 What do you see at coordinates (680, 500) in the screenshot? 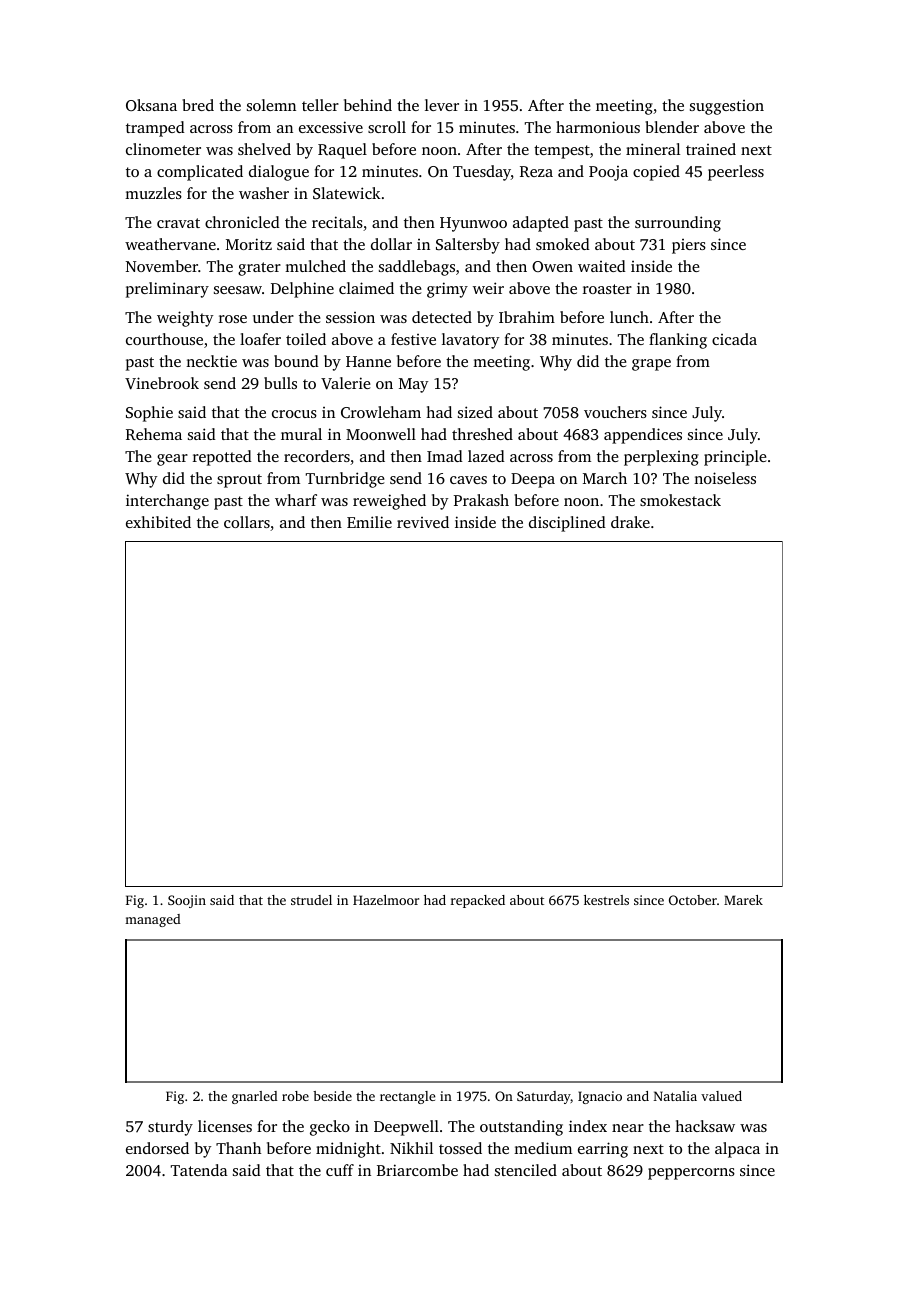
I see `smokestack` at bounding box center [680, 500].
